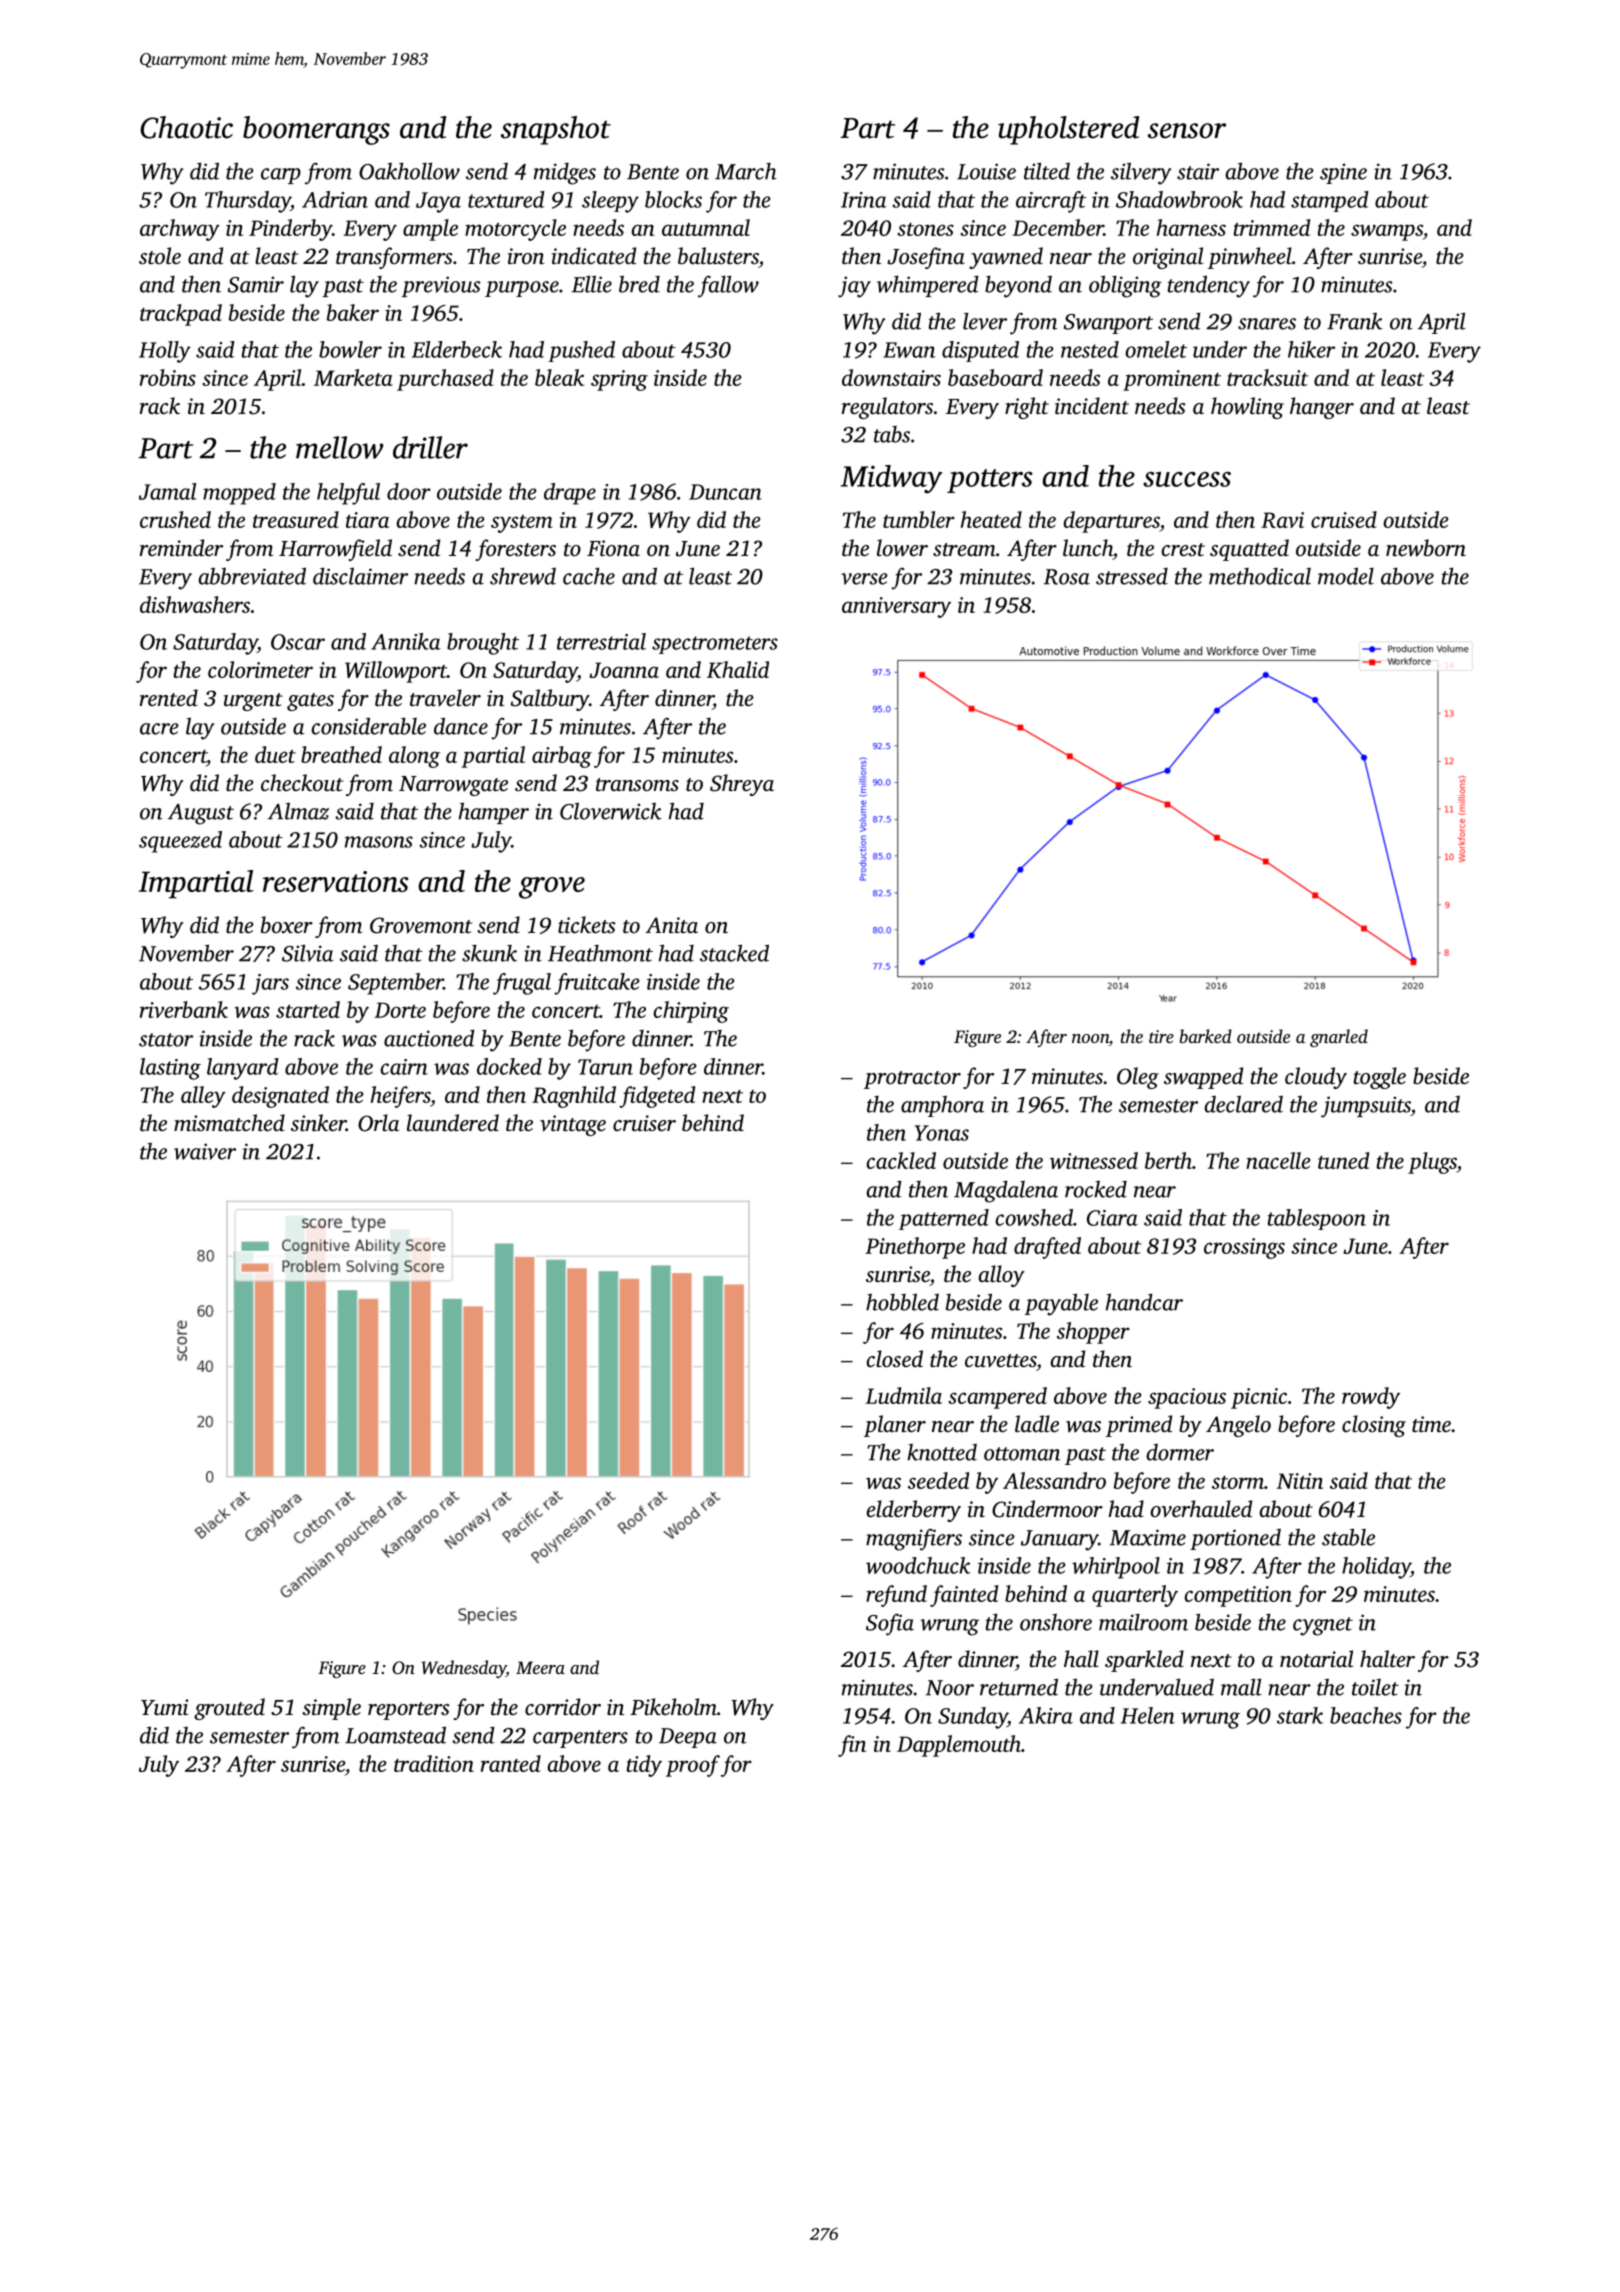 This page has height=2292, width=1620. I want to click on spine, so click(1343, 173).
